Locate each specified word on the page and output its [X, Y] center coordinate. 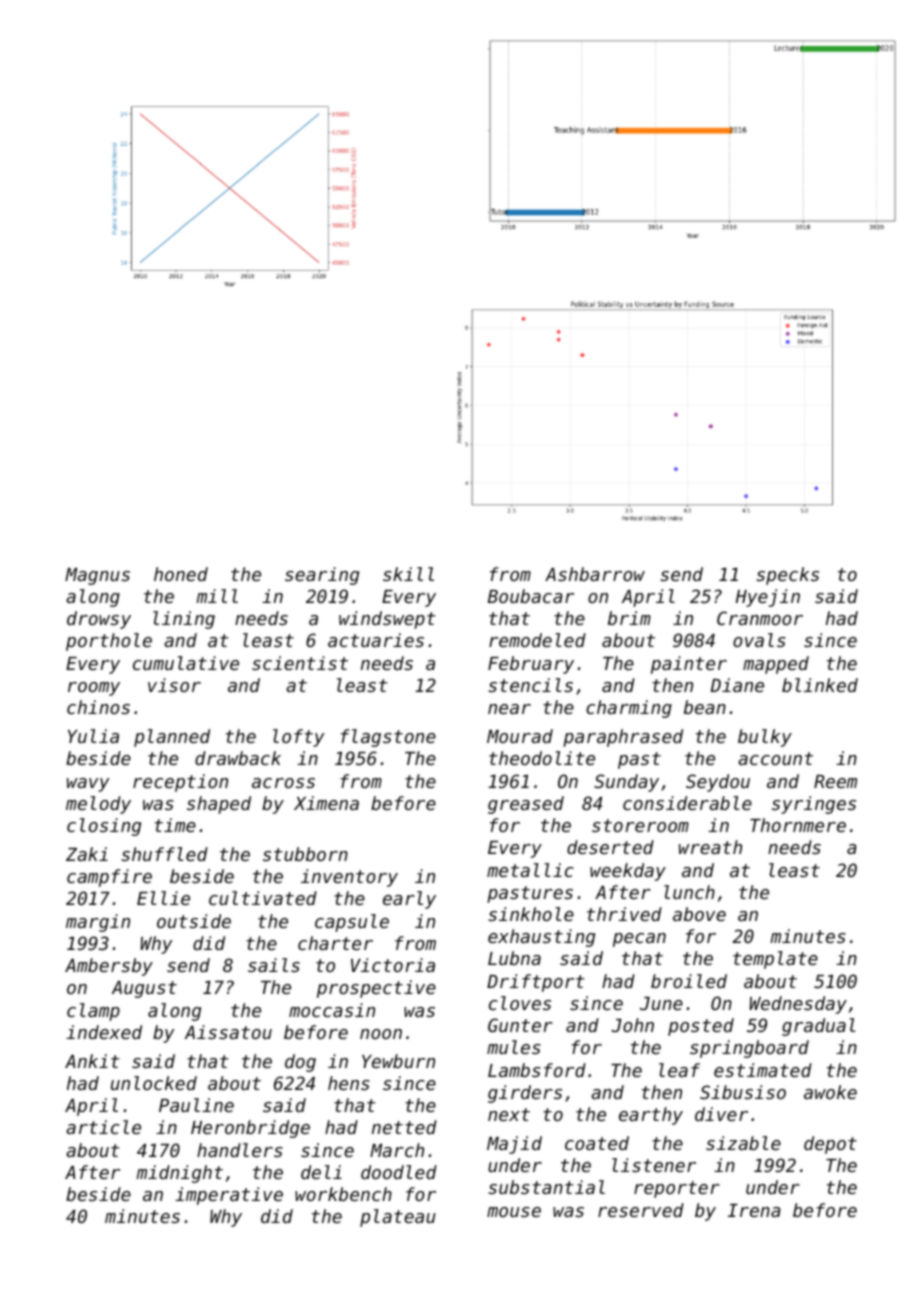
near [509, 709]
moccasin [332, 1010]
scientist [300, 663]
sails [274, 965]
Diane [737, 685]
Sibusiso [743, 1092]
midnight [179, 1174]
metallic [530, 870]
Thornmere [798, 825]
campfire [109, 878]
